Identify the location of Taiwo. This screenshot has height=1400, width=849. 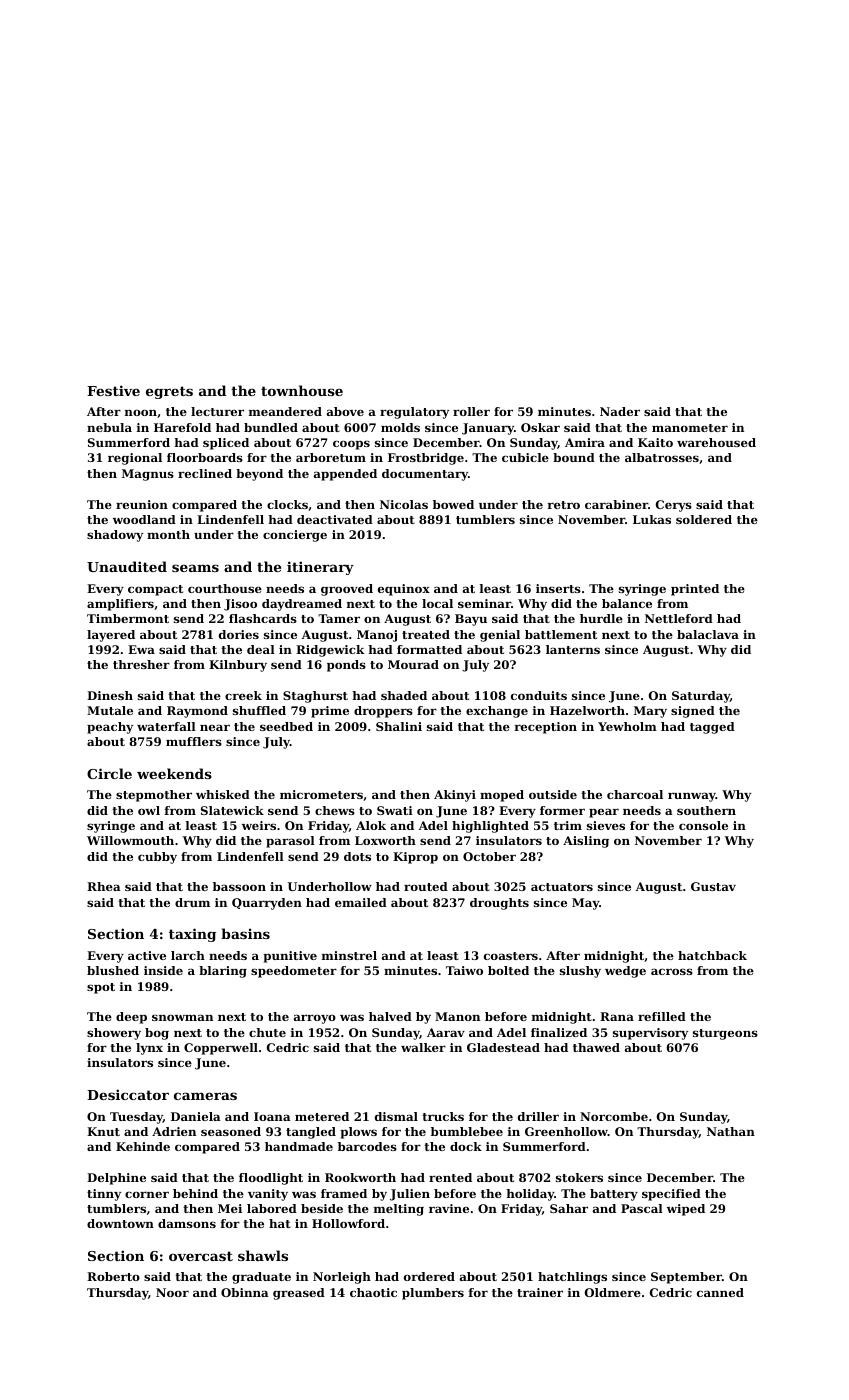
(464, 970).
